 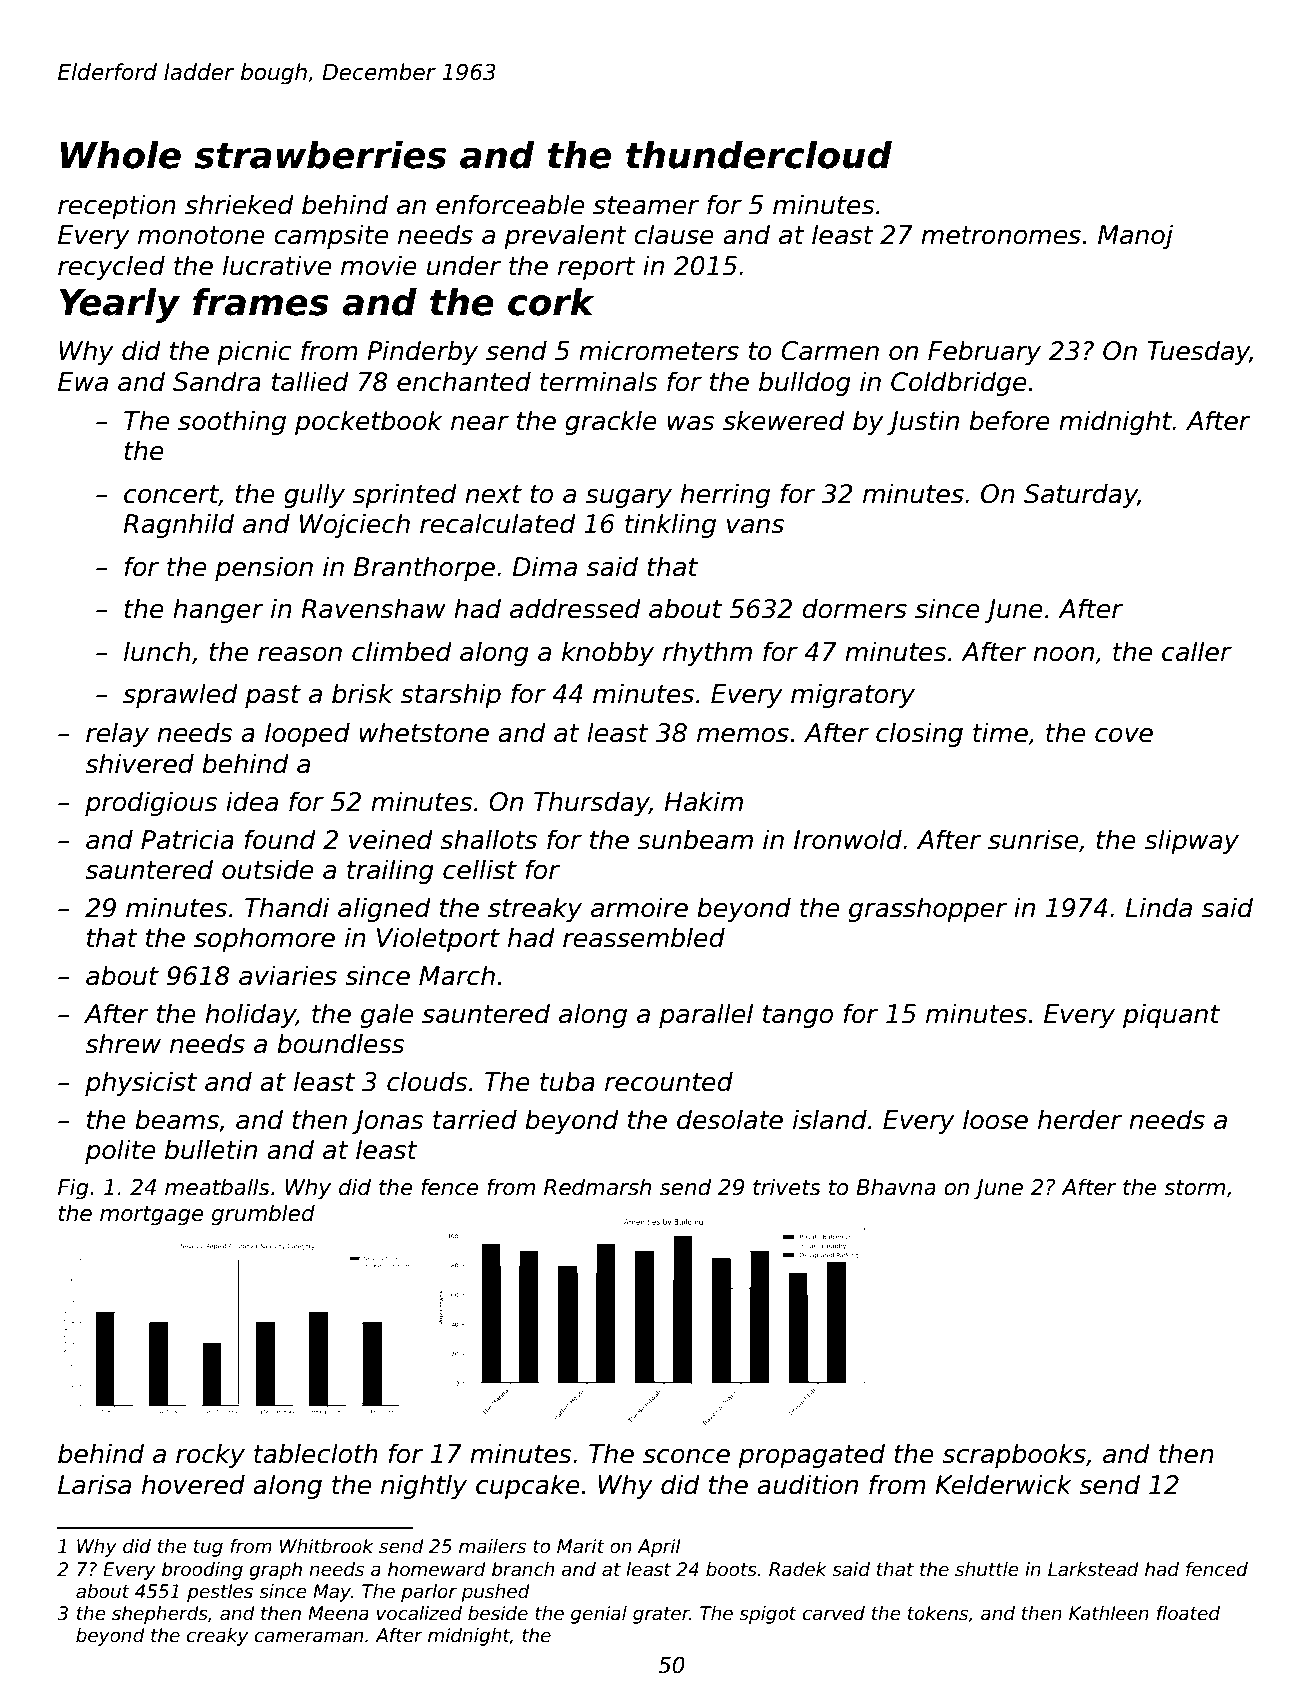 I want to click on tablecloth, so click(x=316, y=1453).
